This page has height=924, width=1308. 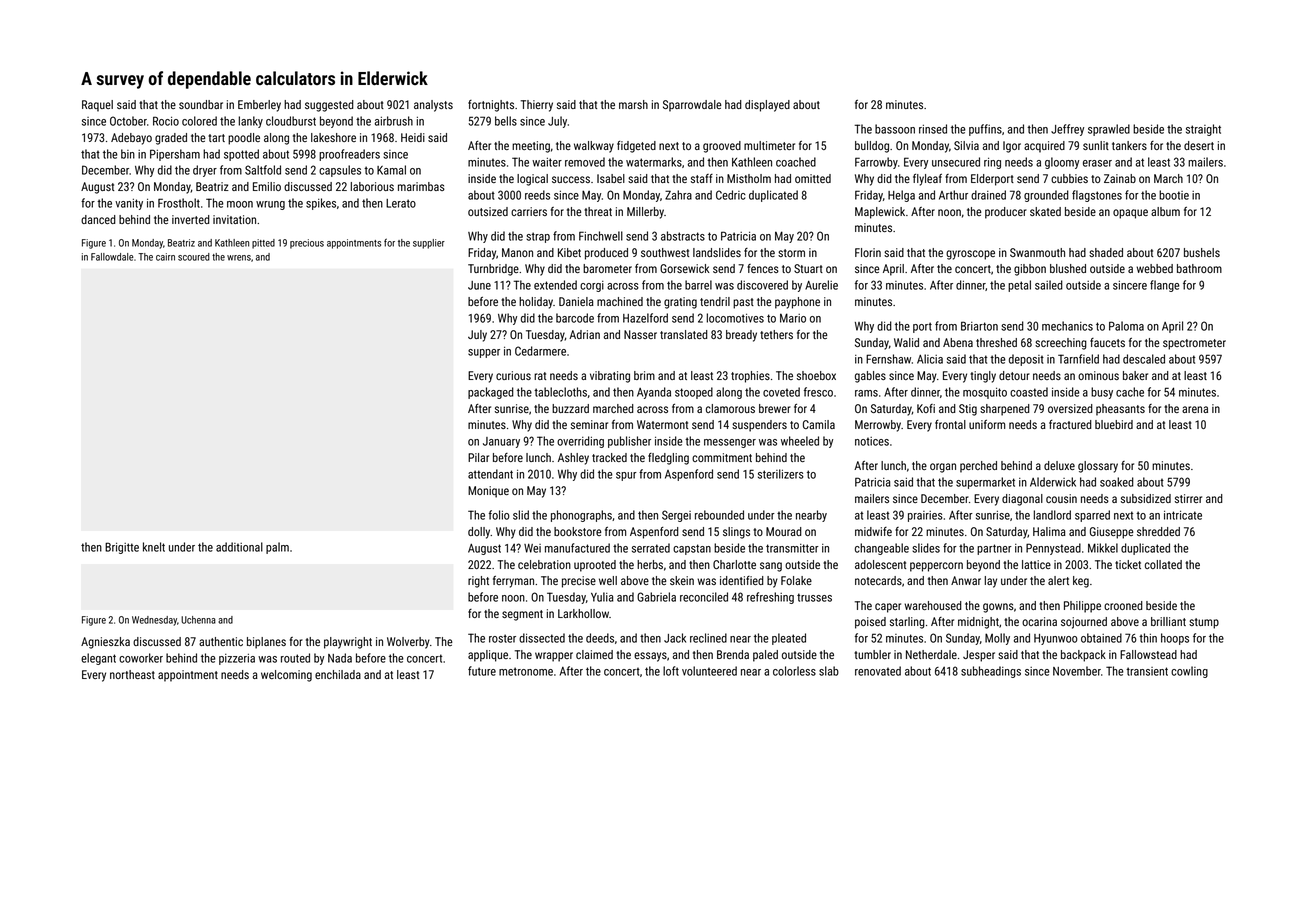 I want to click on spectrometer, so click(x=1194, y=344).
